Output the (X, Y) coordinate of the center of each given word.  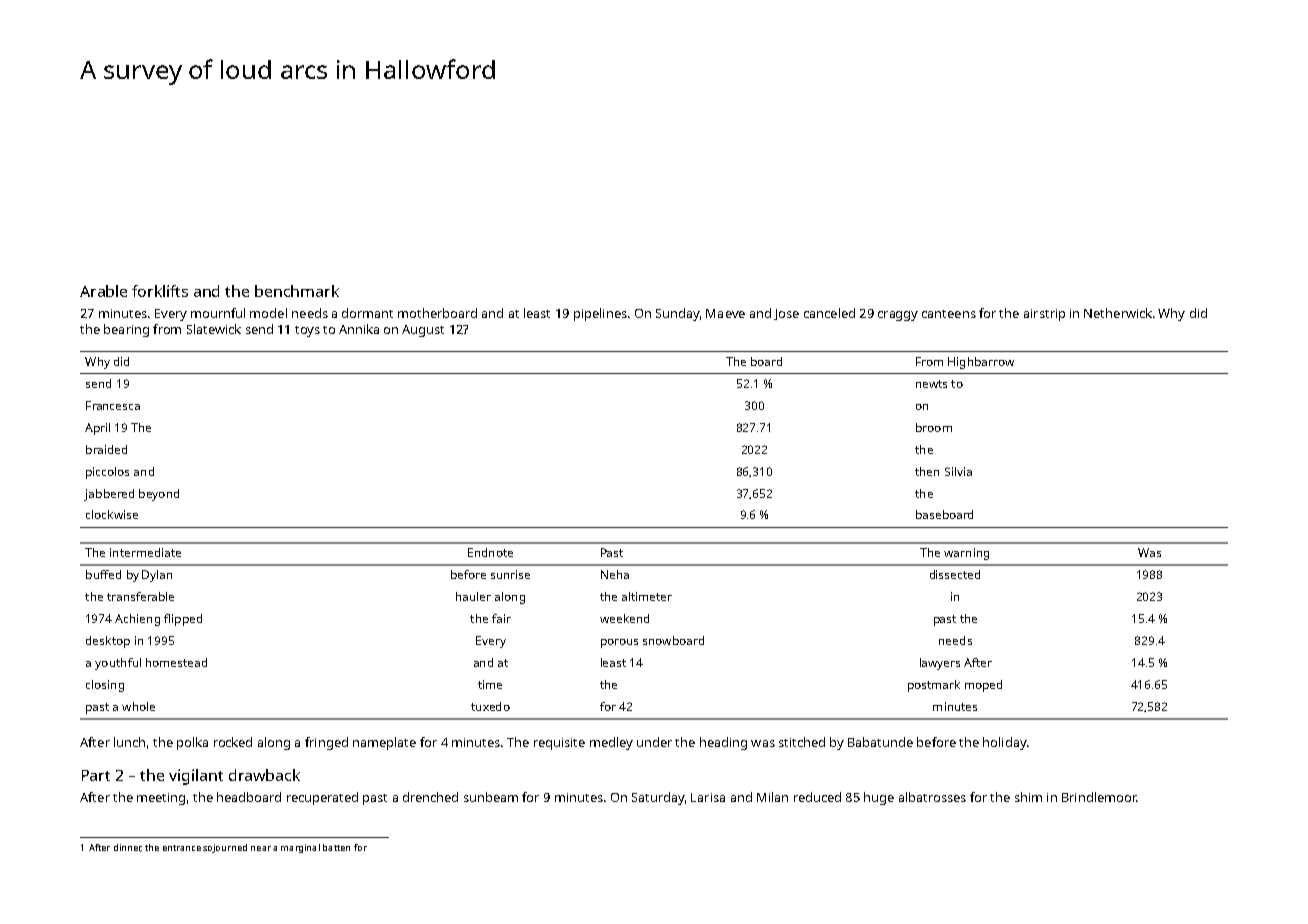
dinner (127, 848)
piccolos (107, 473)
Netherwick (1118, 313)
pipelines (600, 314)
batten (336, 847)
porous (619, 643)
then (927, 471)
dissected (955, 574)
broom (934, 427)
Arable (103, 291)
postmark (934, 686)
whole (138, 706)
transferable (140, 596)
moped (983, 686)
